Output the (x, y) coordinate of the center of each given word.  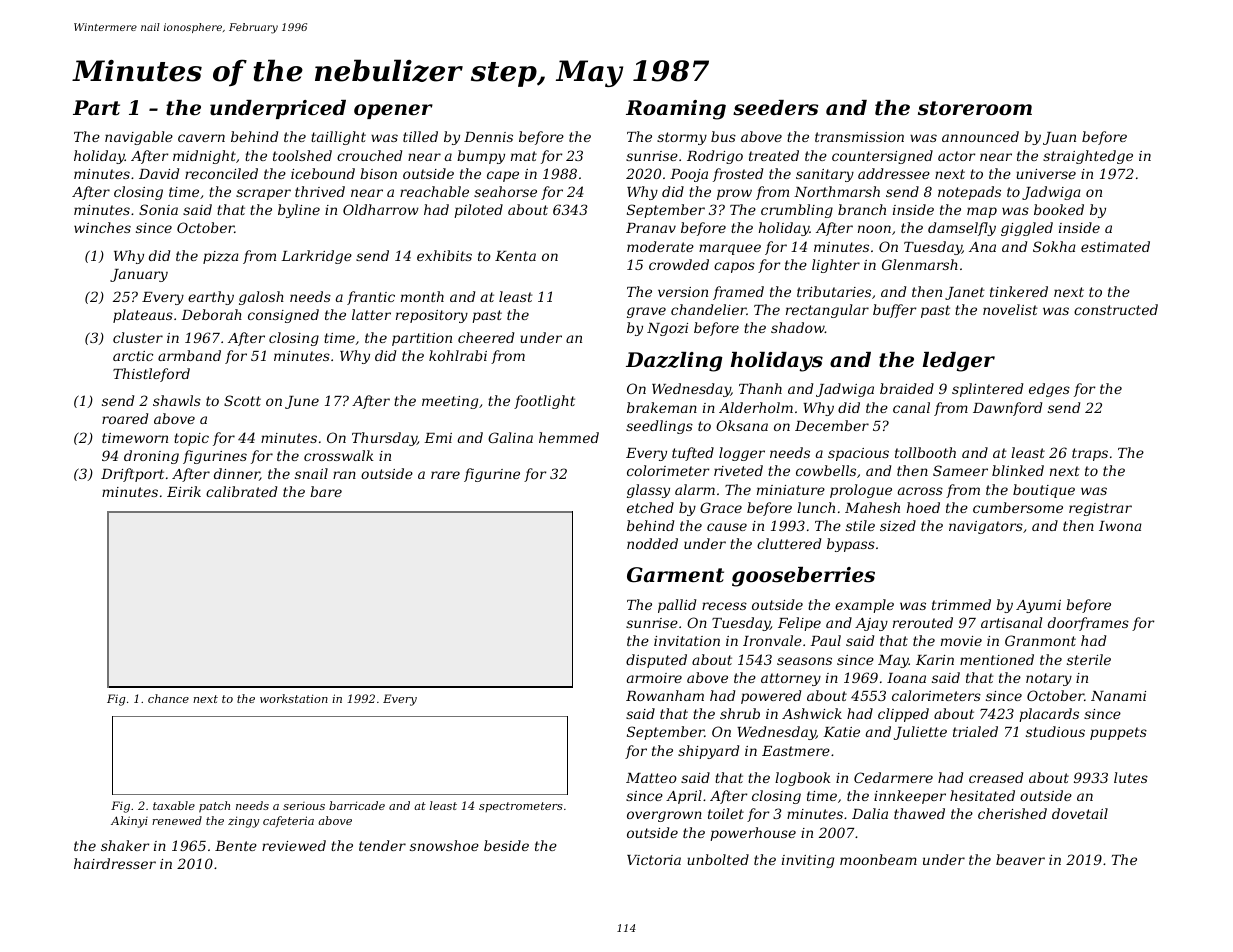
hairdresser (115, 863)
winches (102, 227)
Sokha (1054, 246)
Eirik (184, 491)
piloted (478, 211)
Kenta (515, 256)
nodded (652, 543)
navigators (986, 527)
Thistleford (151, 375)
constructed (1116, 309)
